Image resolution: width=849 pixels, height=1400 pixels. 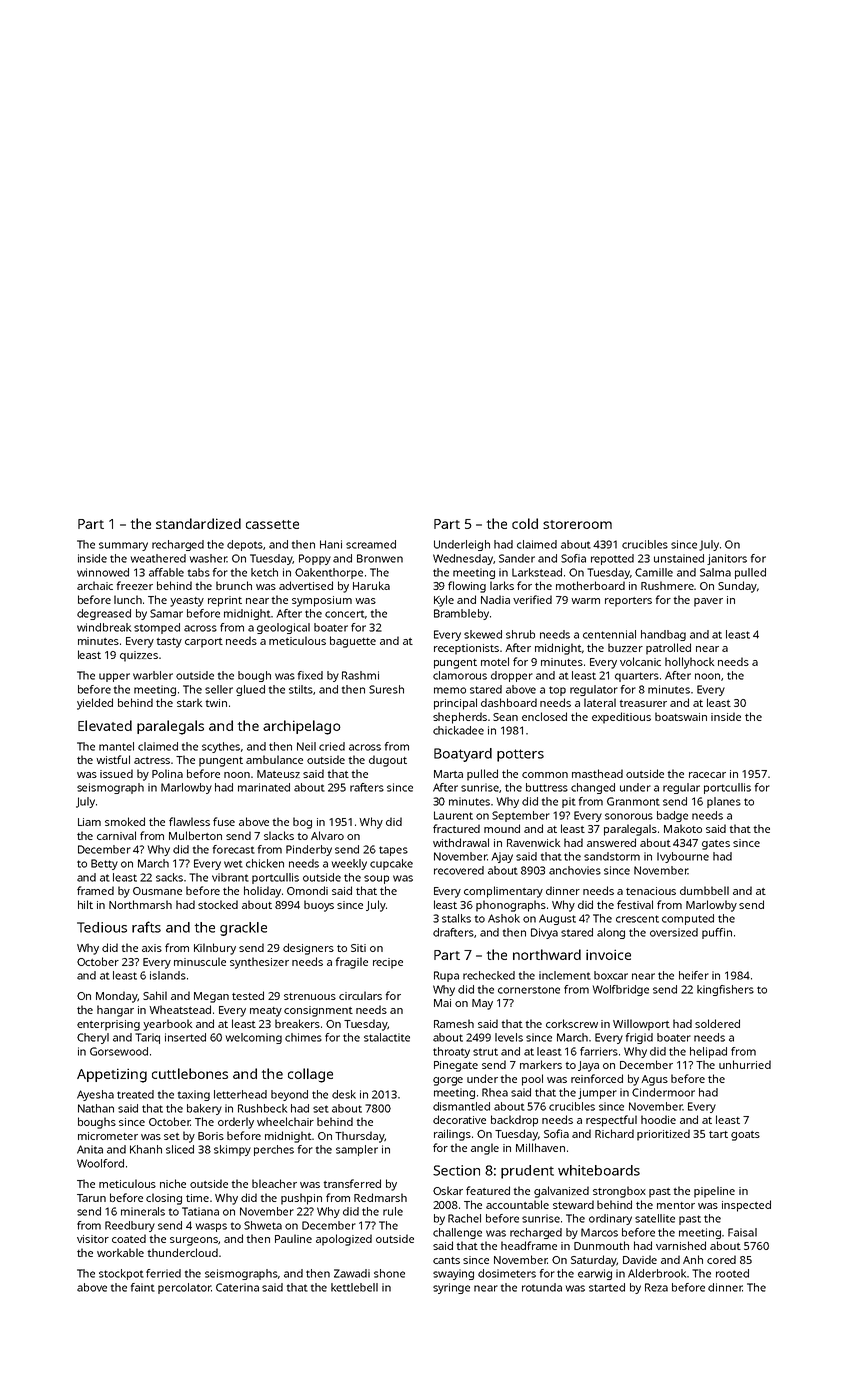 I want to click on welcoming, so click(x=253, y=1038).
